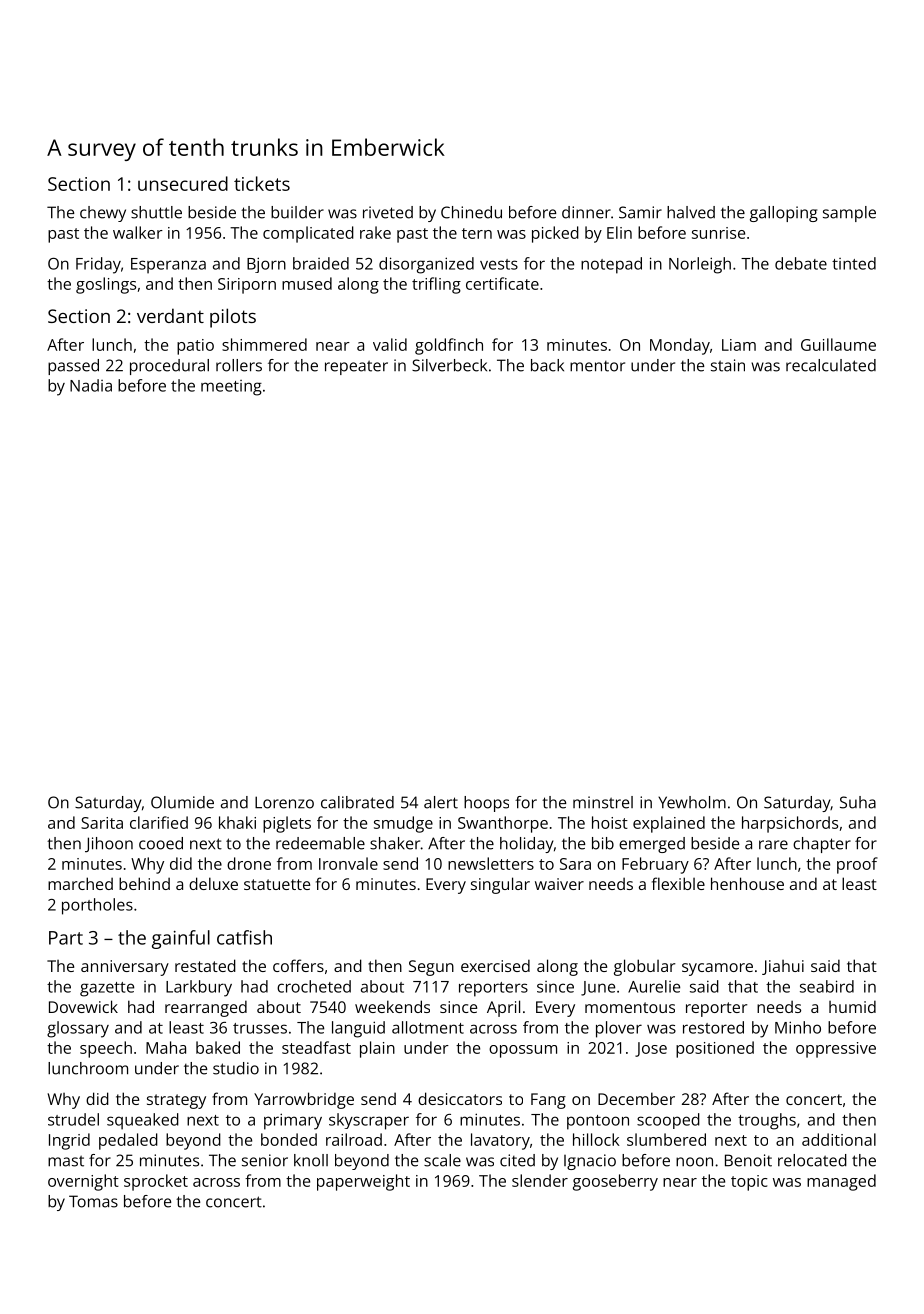  I want to click on Nadia, so click(91, 385).
